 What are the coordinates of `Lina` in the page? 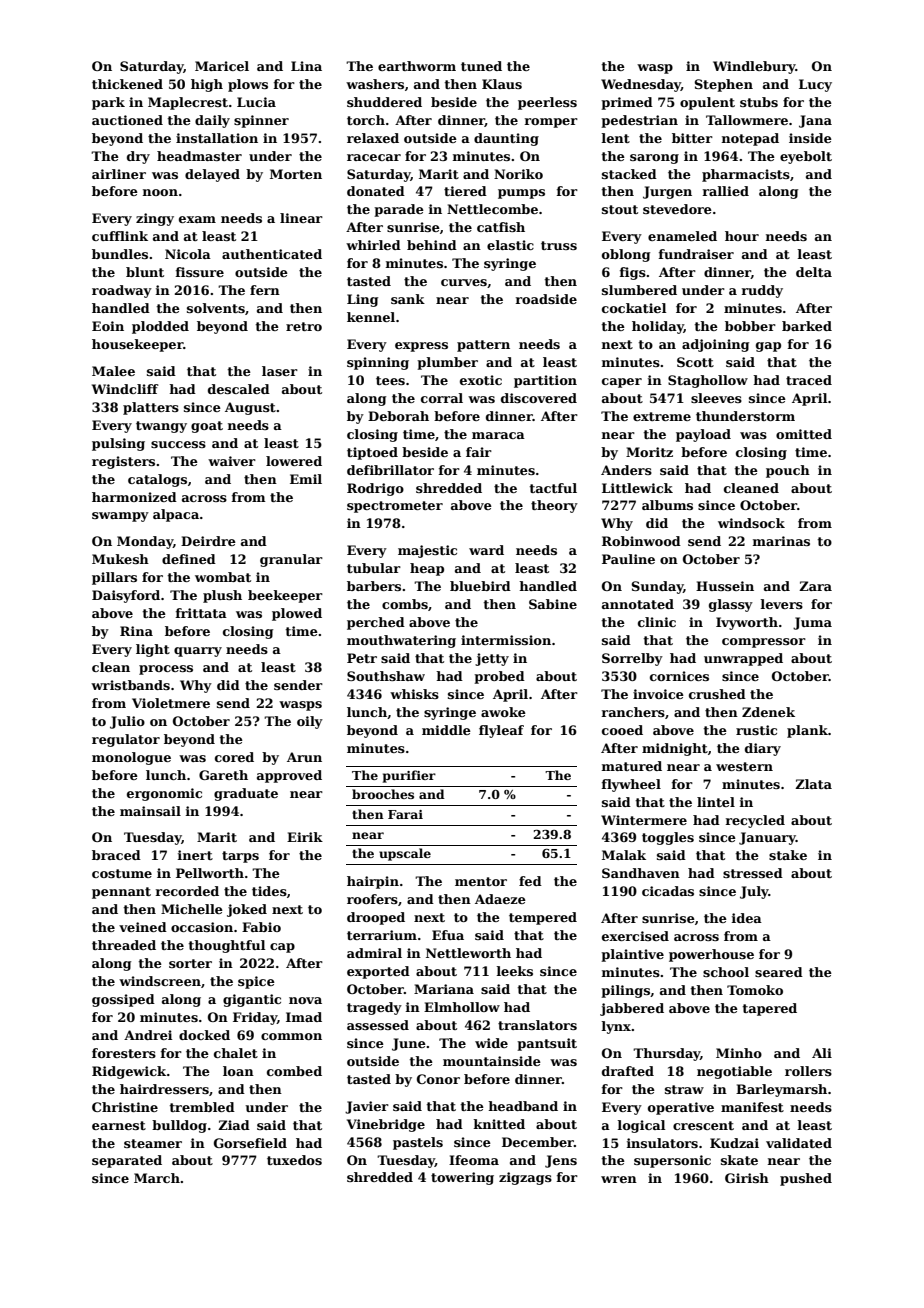 It's located at (306, 66).
